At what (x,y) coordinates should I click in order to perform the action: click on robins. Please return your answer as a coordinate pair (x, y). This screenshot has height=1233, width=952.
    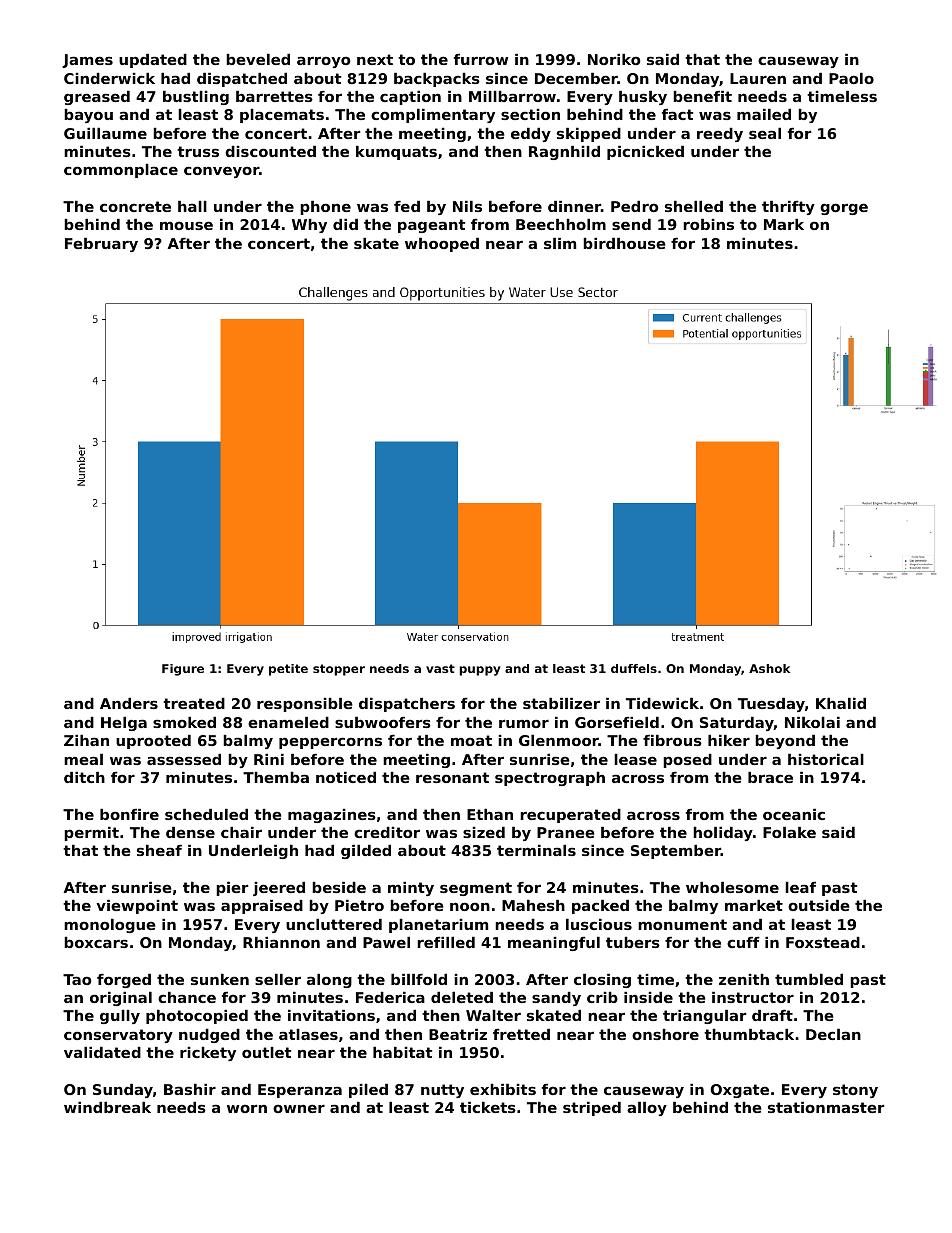
    Looking at the image, I should click on (708, 224).
